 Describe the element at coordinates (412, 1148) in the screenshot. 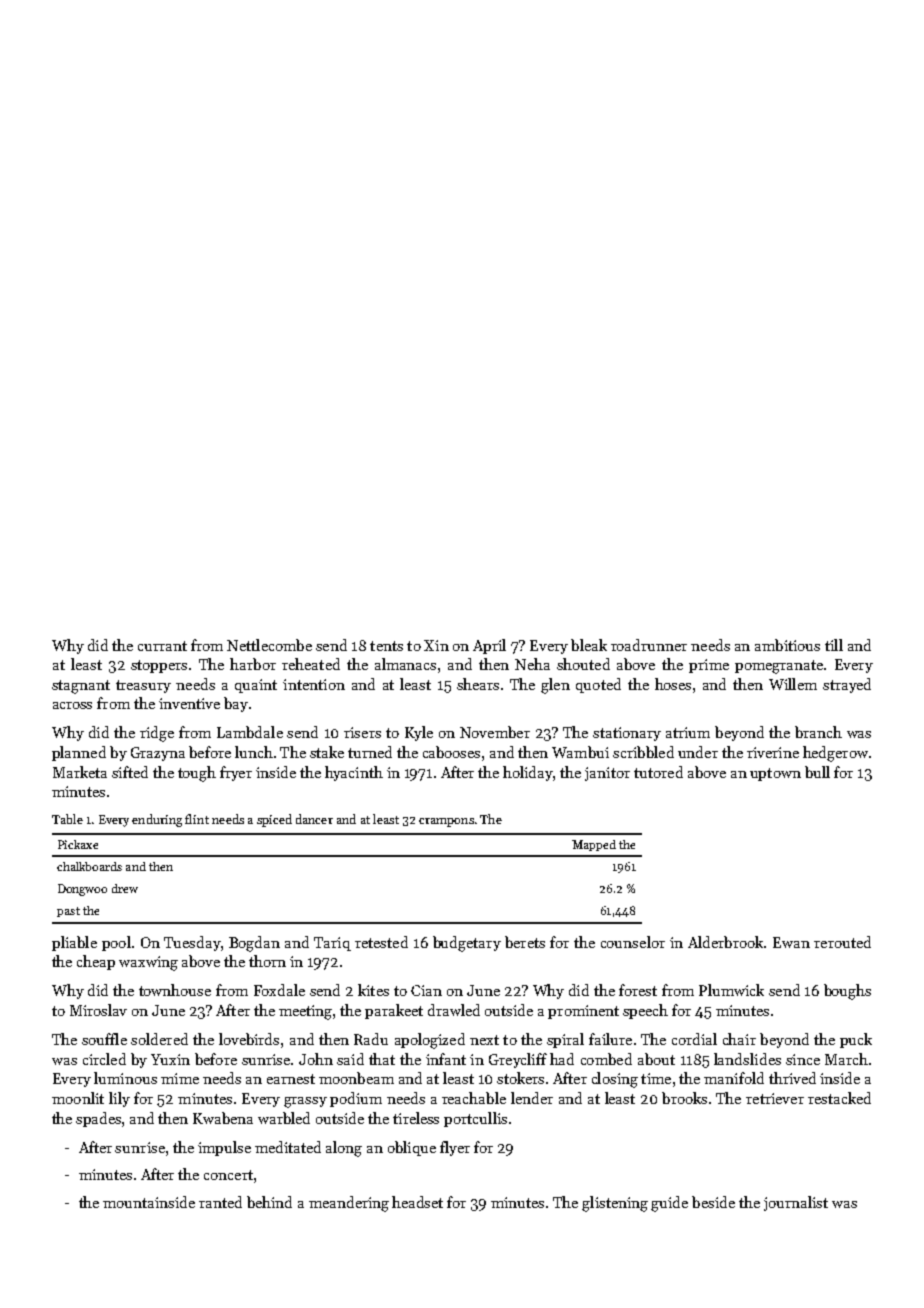

I see `oblique` at that location.
